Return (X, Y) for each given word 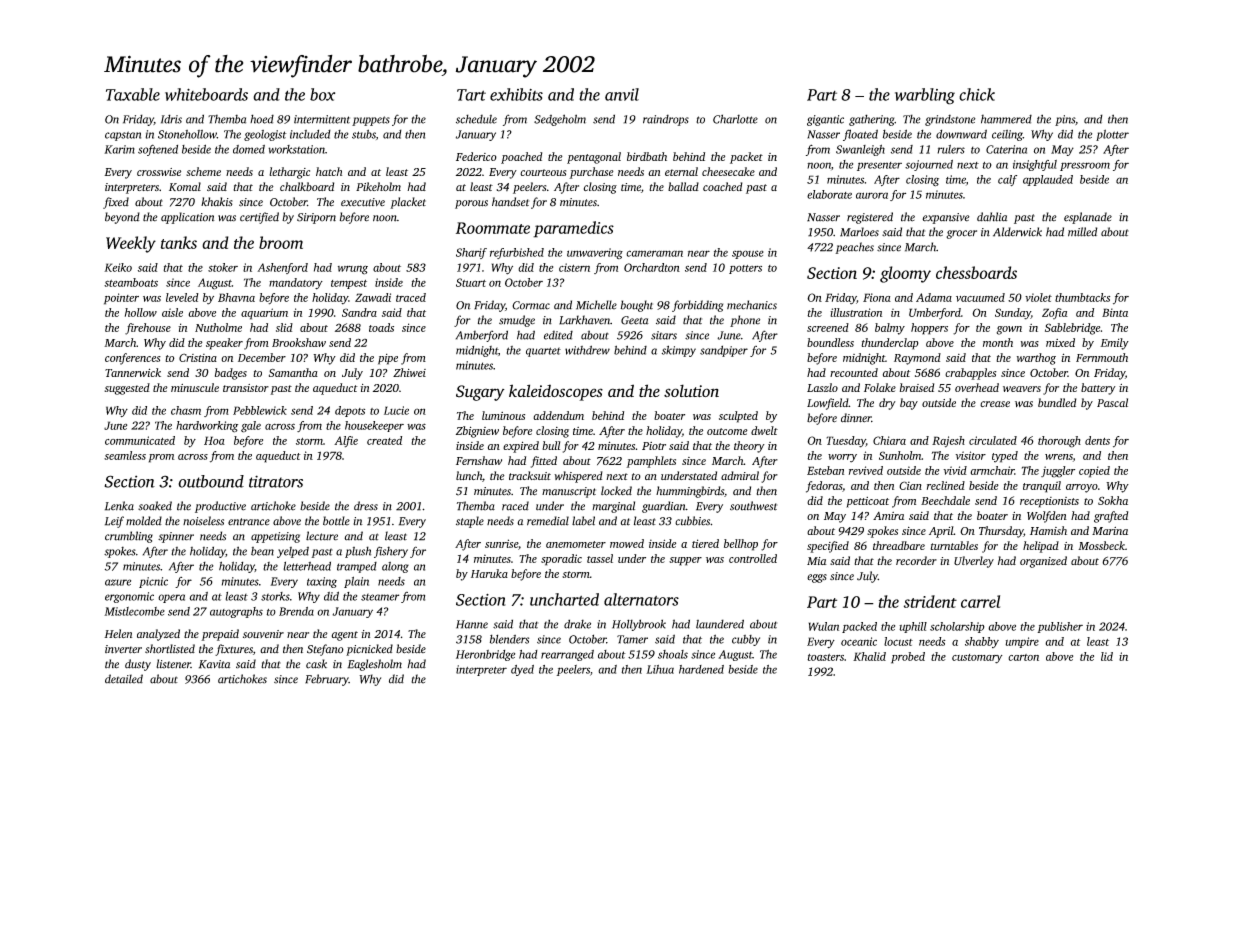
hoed (262, 119)
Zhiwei (409, 372)
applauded (1048, 180)
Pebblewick (260, 410)
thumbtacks (1082, 297)
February (327, 680)
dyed (522, 670)
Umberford (935, 313)
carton (1023, 657)
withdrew (587, 350)
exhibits (516, 94)
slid (284, 327)
